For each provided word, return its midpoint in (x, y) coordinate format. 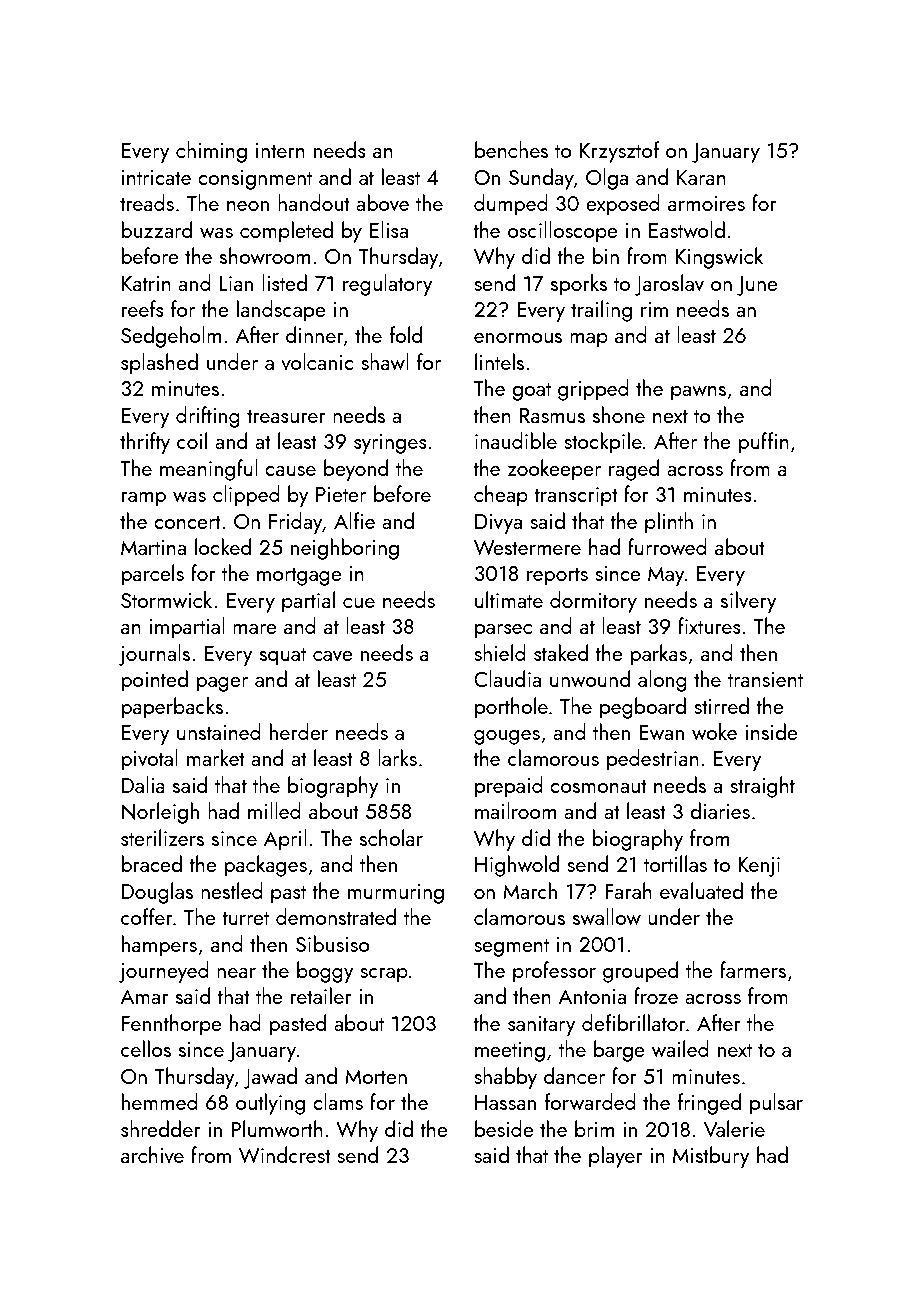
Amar (144, 996)
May (666, 576)
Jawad (270, 1078)
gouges (507, 737)
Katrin (146, 283)
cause (290, 471)
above (382, 202)
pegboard (643, 708)
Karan (701, 177)
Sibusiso (333, 943)
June (757, 286)
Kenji (759, 867)
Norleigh (160, 813)
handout (314, 202)
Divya (498, 524)
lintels (499, 361)
